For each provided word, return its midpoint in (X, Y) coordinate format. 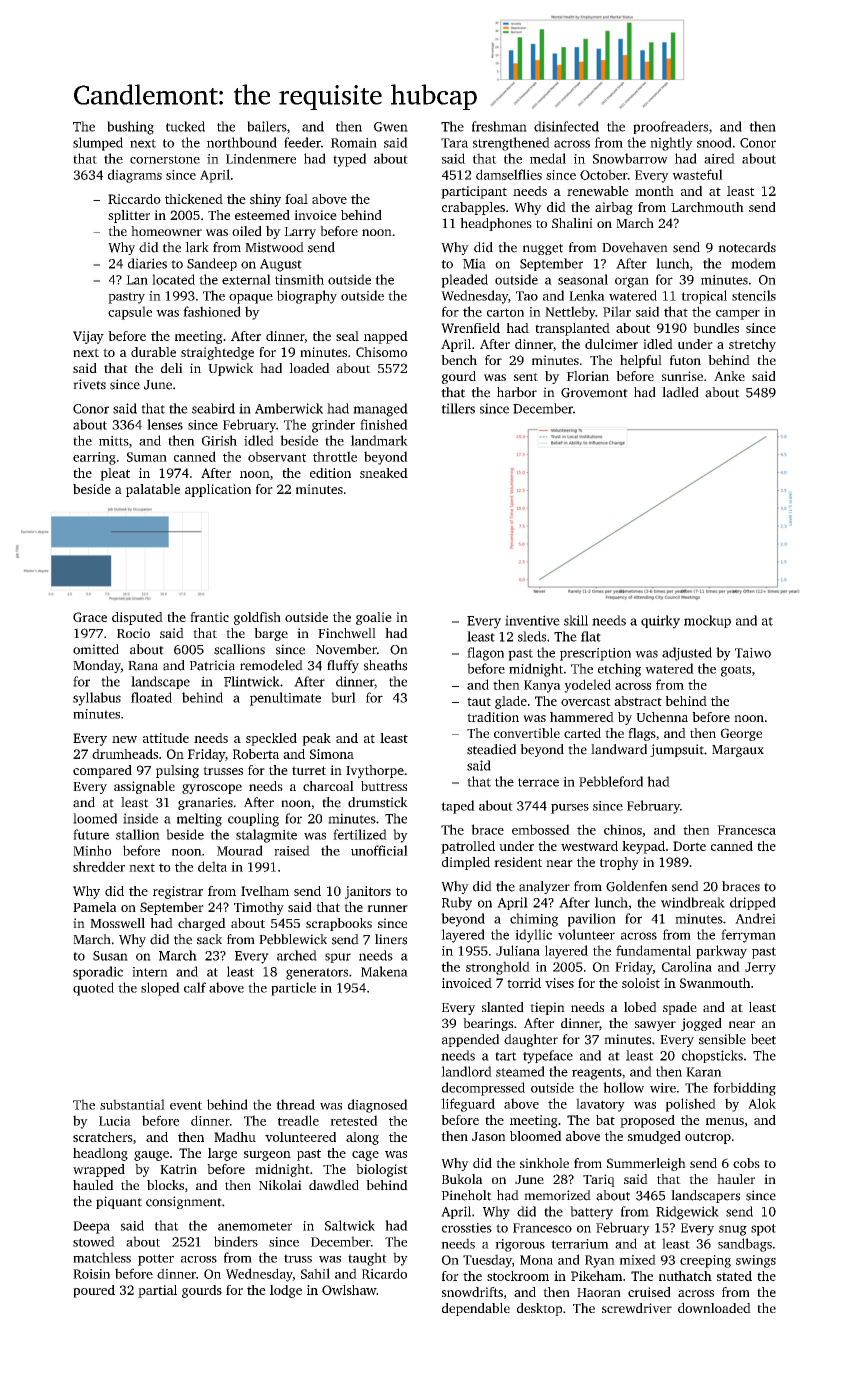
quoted (93, 989)
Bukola (462, 1179)
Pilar (617, 311)
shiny (265, 200)
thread (295, 1104)
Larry (300, 233)
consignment (184, 1202)
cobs (746, 1163)
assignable (144, 787)
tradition (493, 717)
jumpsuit (677, 750)
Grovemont (594, 393)
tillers (458, 408)
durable (153, 352)
